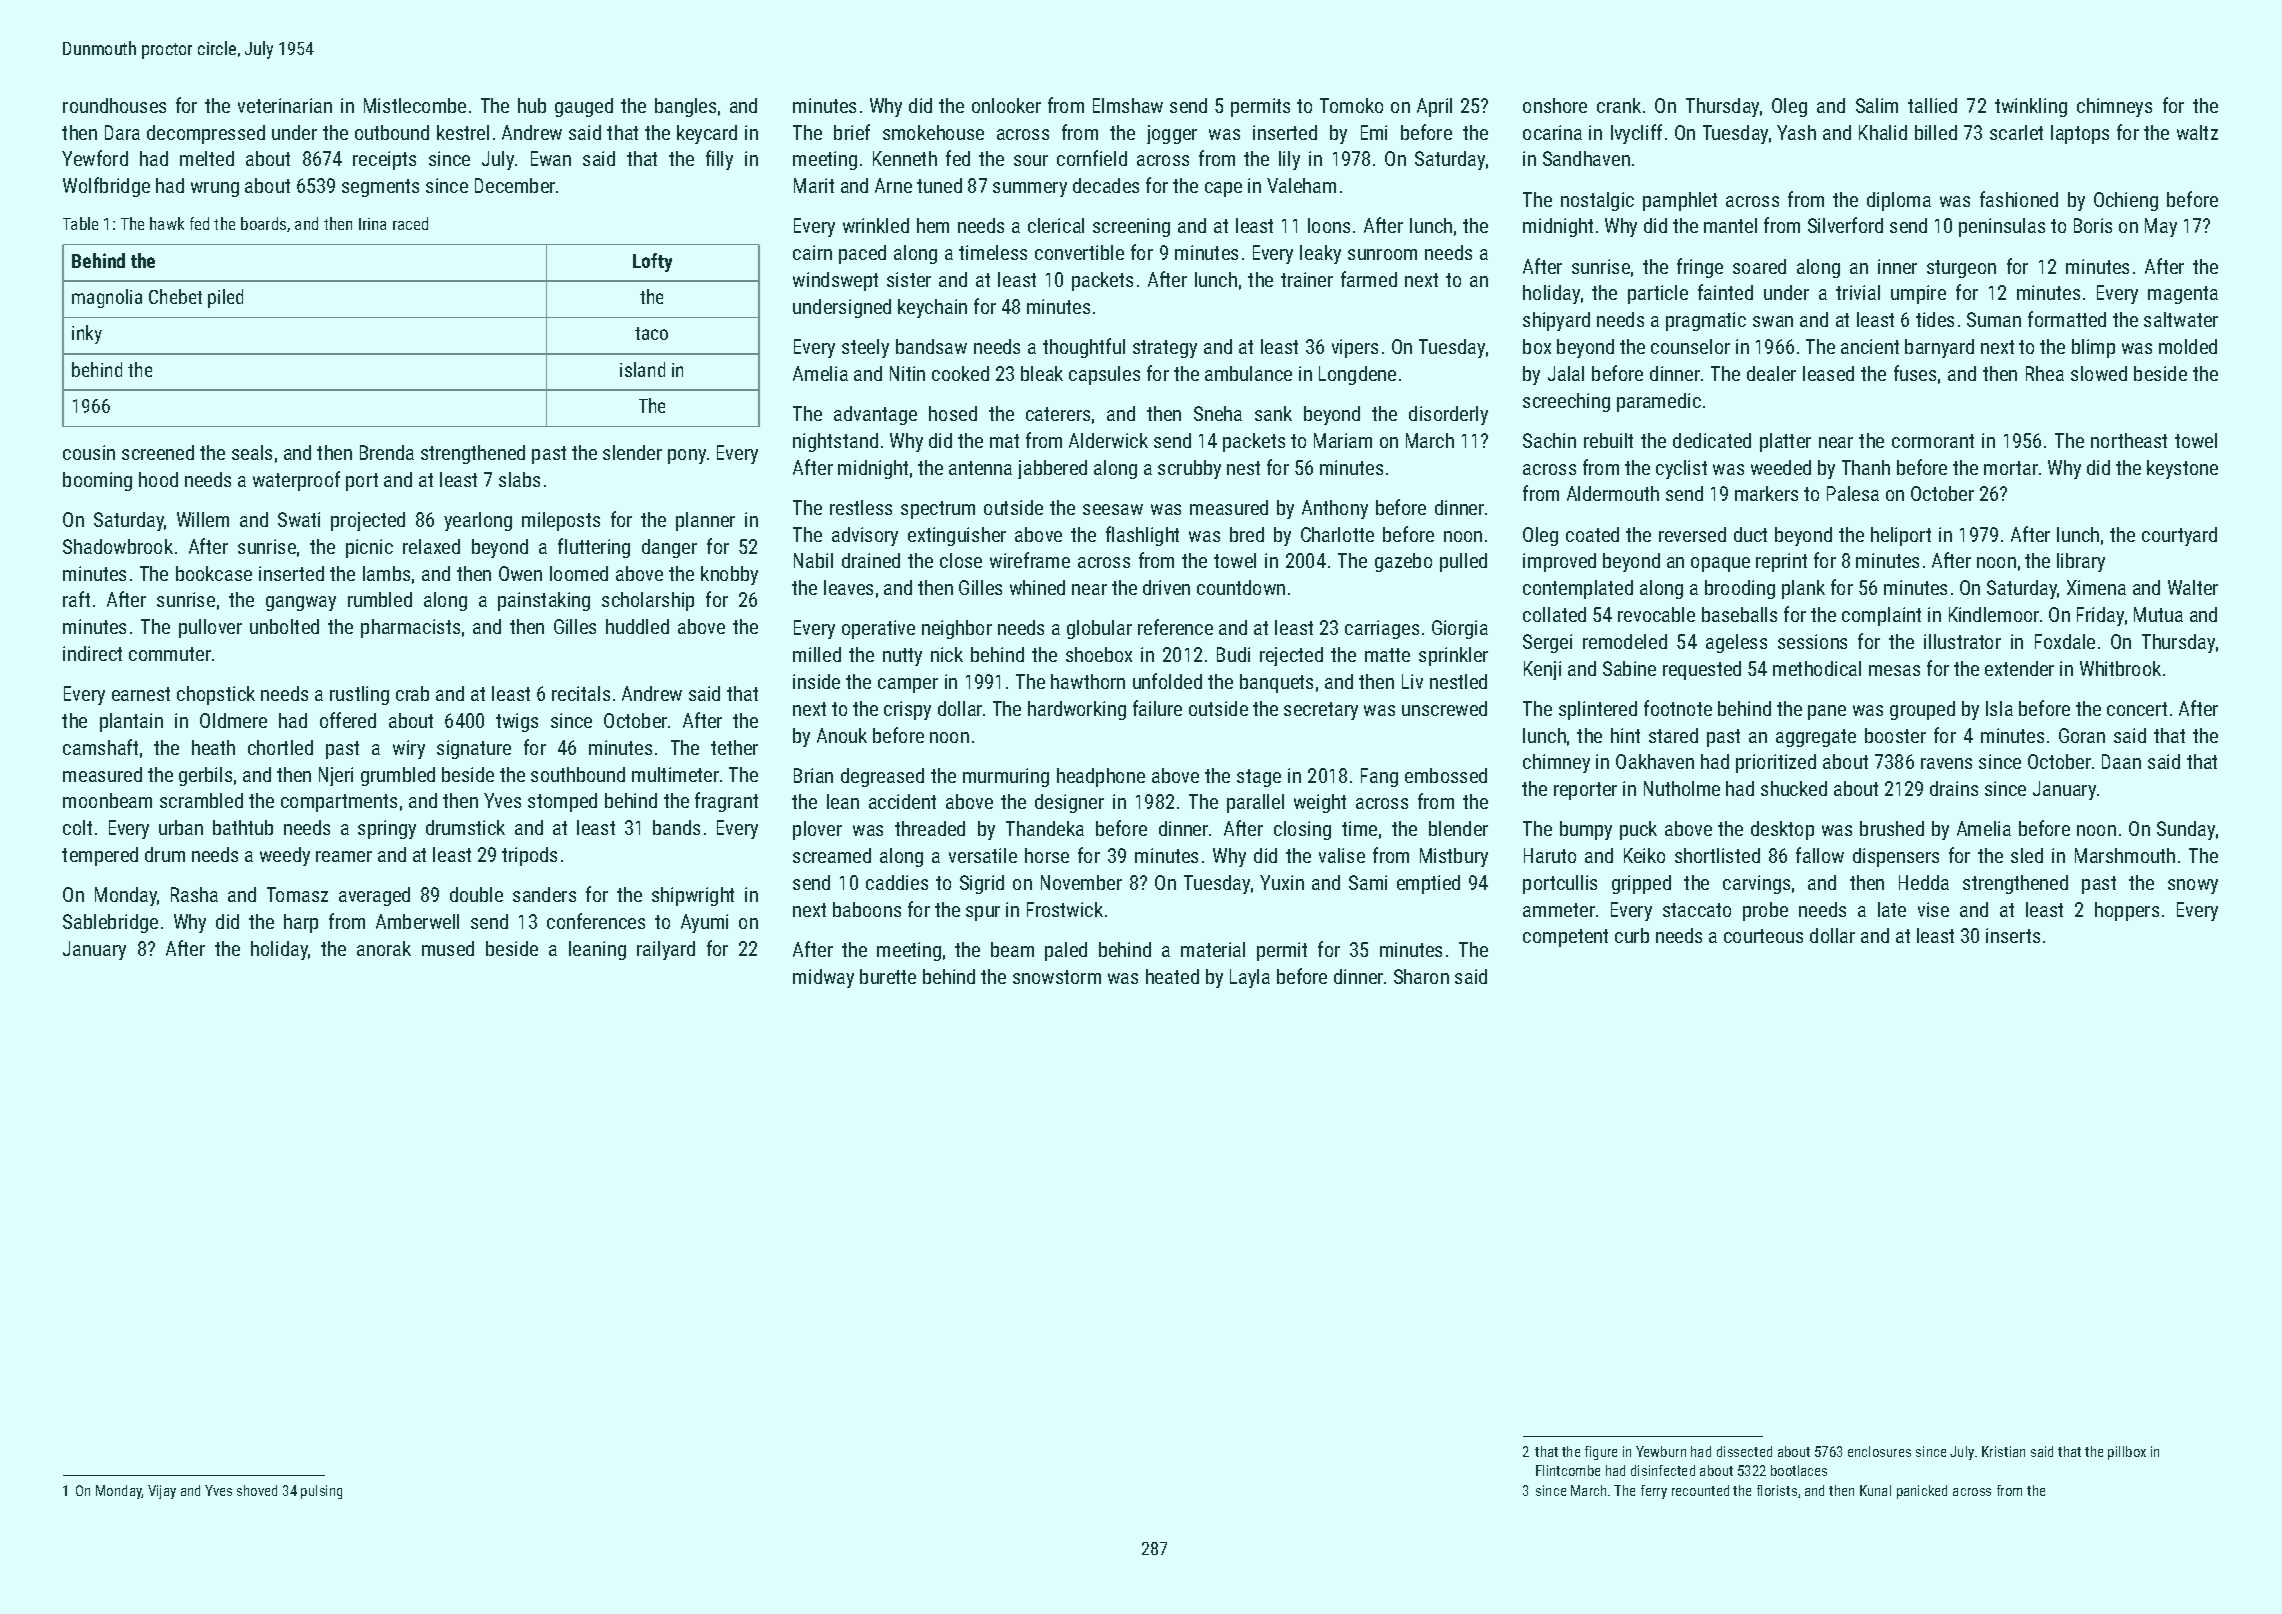 The height and width of the screenshot is (1614, 2282). Describe the element at coordinates (321, 1492) in the screenshot. I see `pulsing` at that location.
